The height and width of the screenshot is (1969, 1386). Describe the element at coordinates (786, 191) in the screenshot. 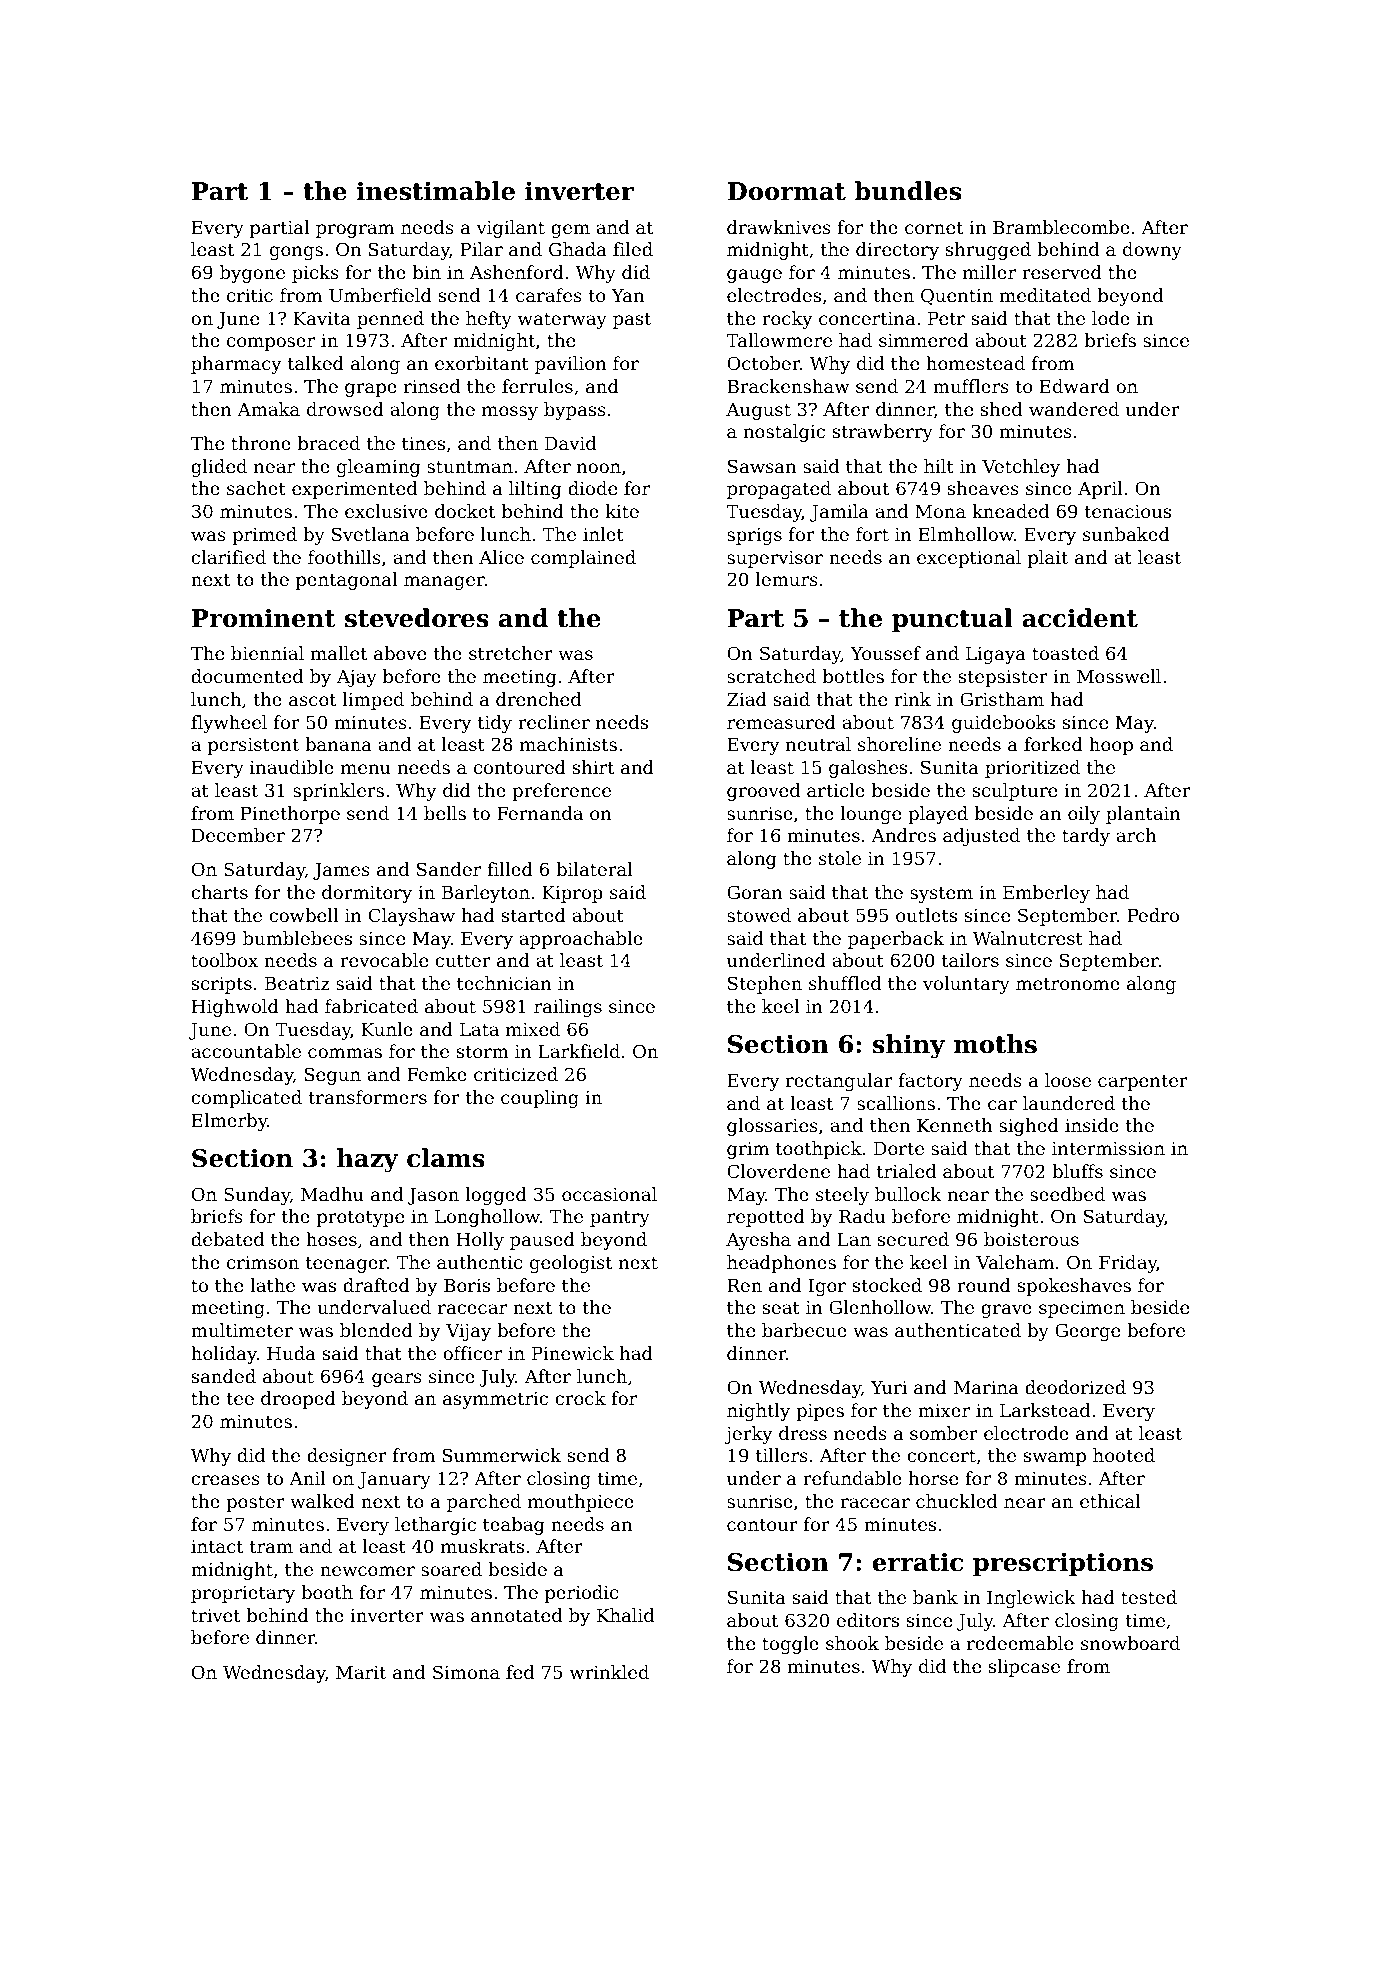

I see `Doormat` at that location.
